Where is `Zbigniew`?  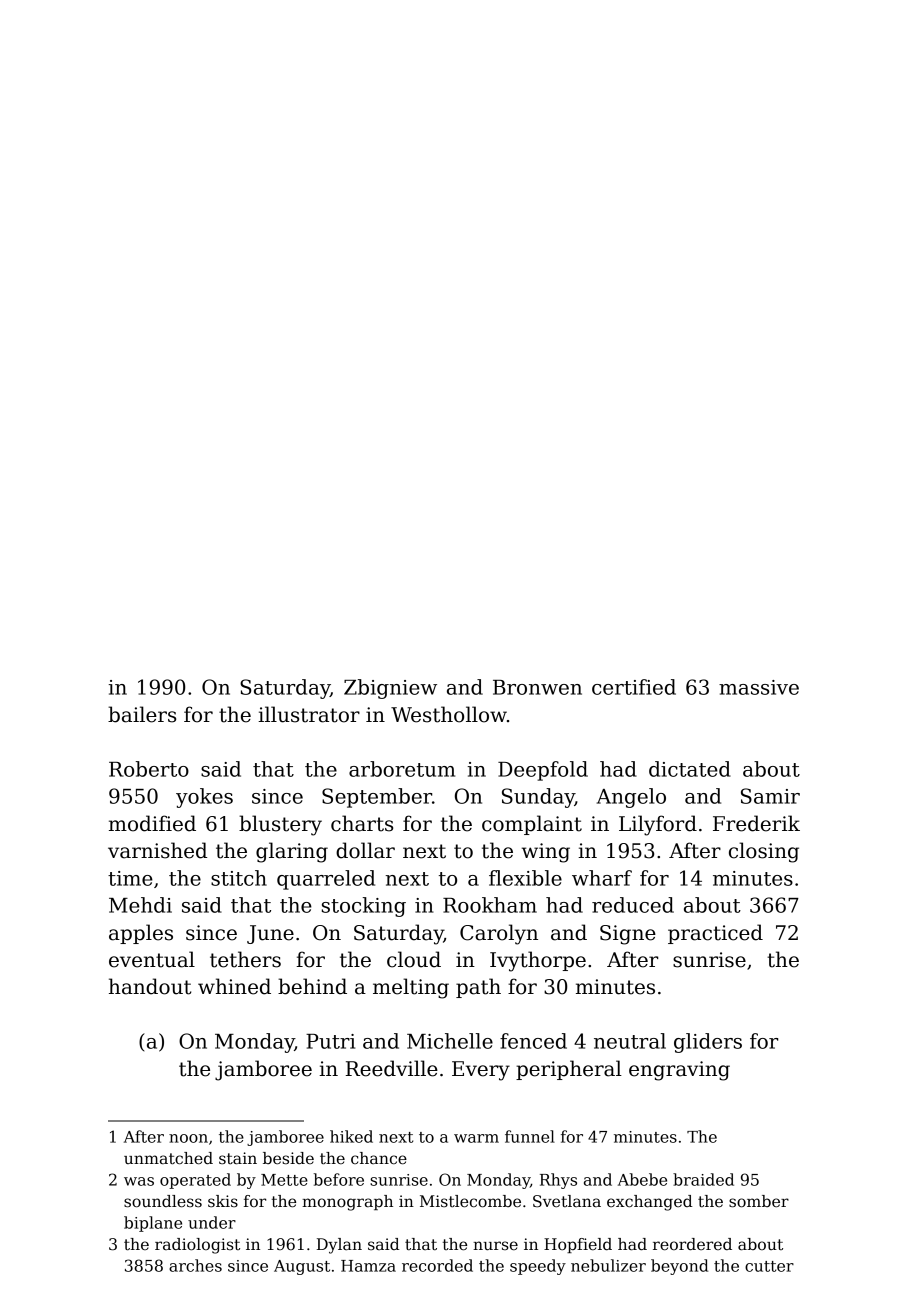
Zbigniew is located at coordinates (390, 689).
